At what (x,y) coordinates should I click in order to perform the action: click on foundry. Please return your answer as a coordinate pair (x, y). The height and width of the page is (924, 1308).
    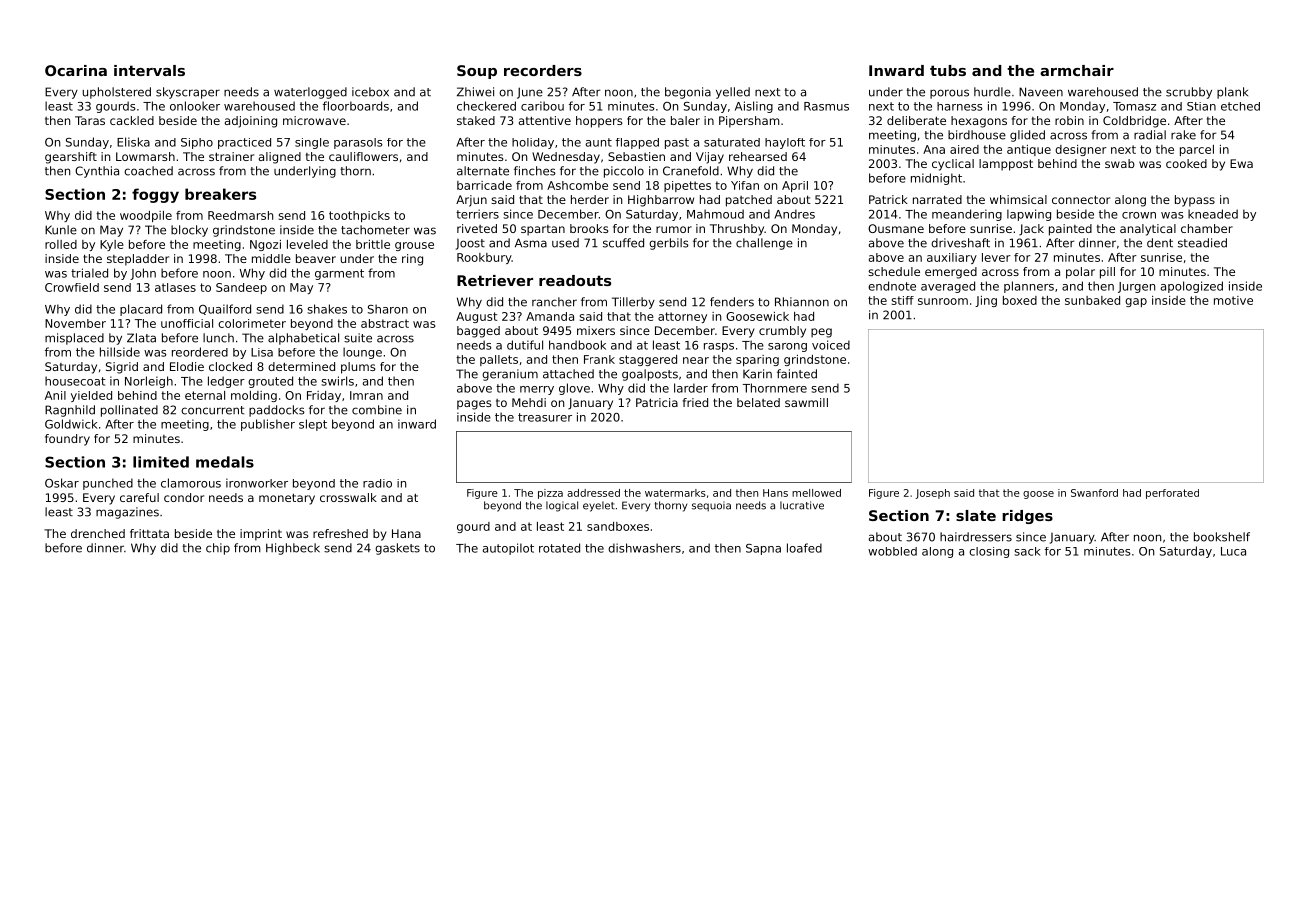
    Looking at the image, I should click on (67, 440).
